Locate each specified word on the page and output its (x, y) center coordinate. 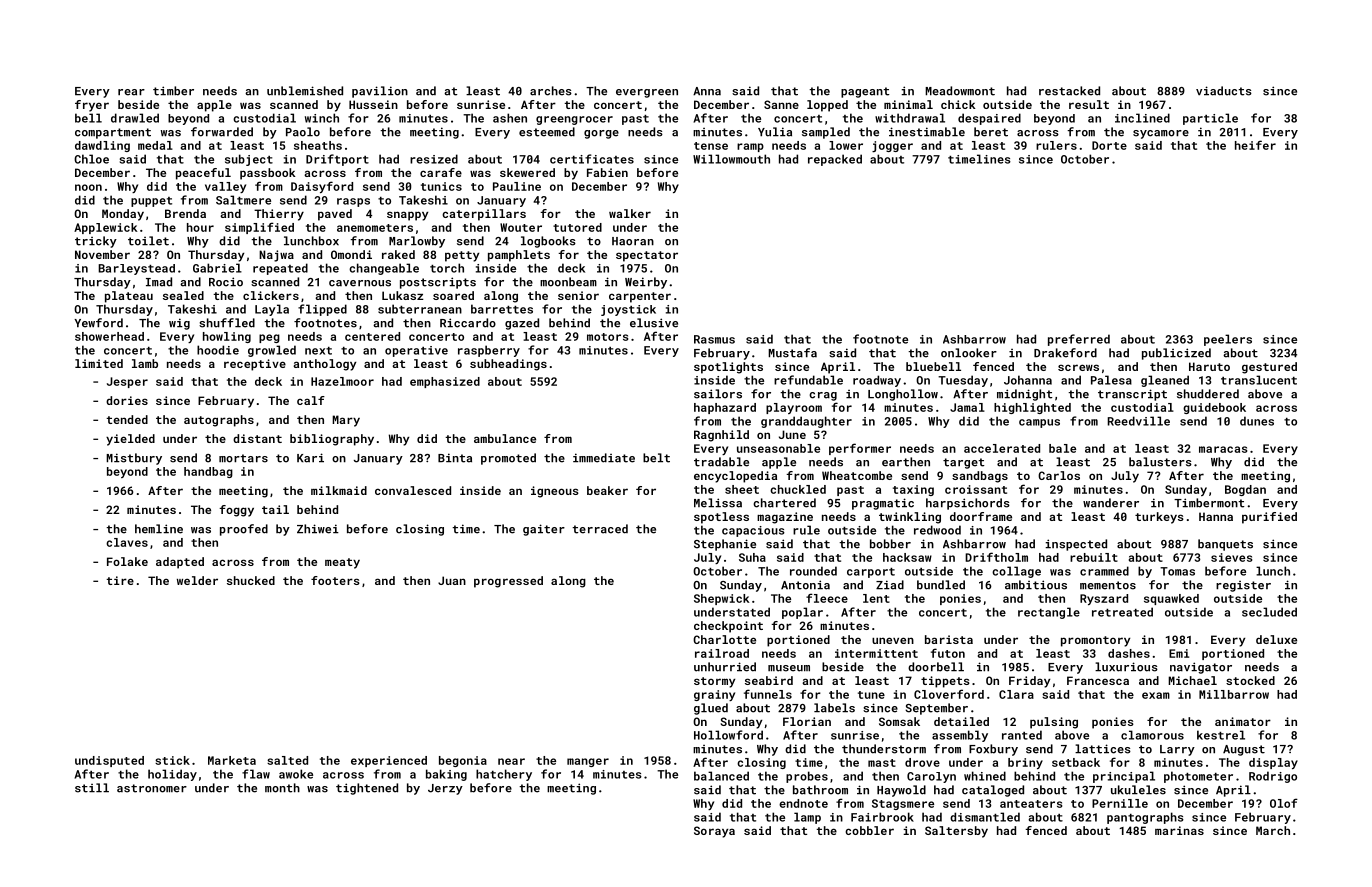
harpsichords (968, 504)
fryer (92, 106)
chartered (784, 503)
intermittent (876, 653)
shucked (251, 580)
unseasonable (778, 448)
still (92, 788)
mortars (243, 458)
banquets (1225, 545)
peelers (1228, 340)
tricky (96, 242)
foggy (236, 511)
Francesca (1098, 680)
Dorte (1109, 145)
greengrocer (574, 120)
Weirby (646, 283)
